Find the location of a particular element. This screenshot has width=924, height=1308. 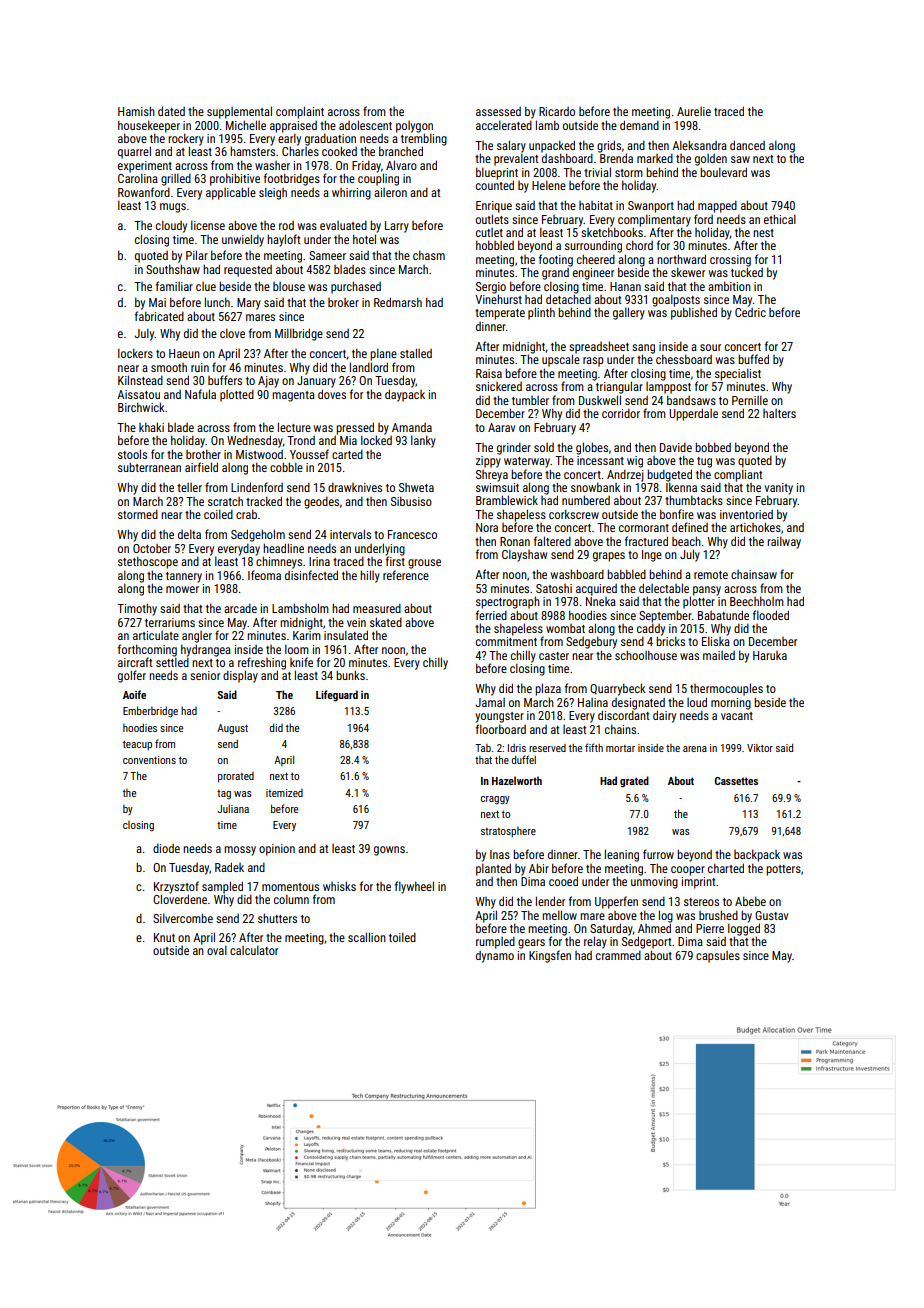

furrow is located at coordinates (658, 854).
